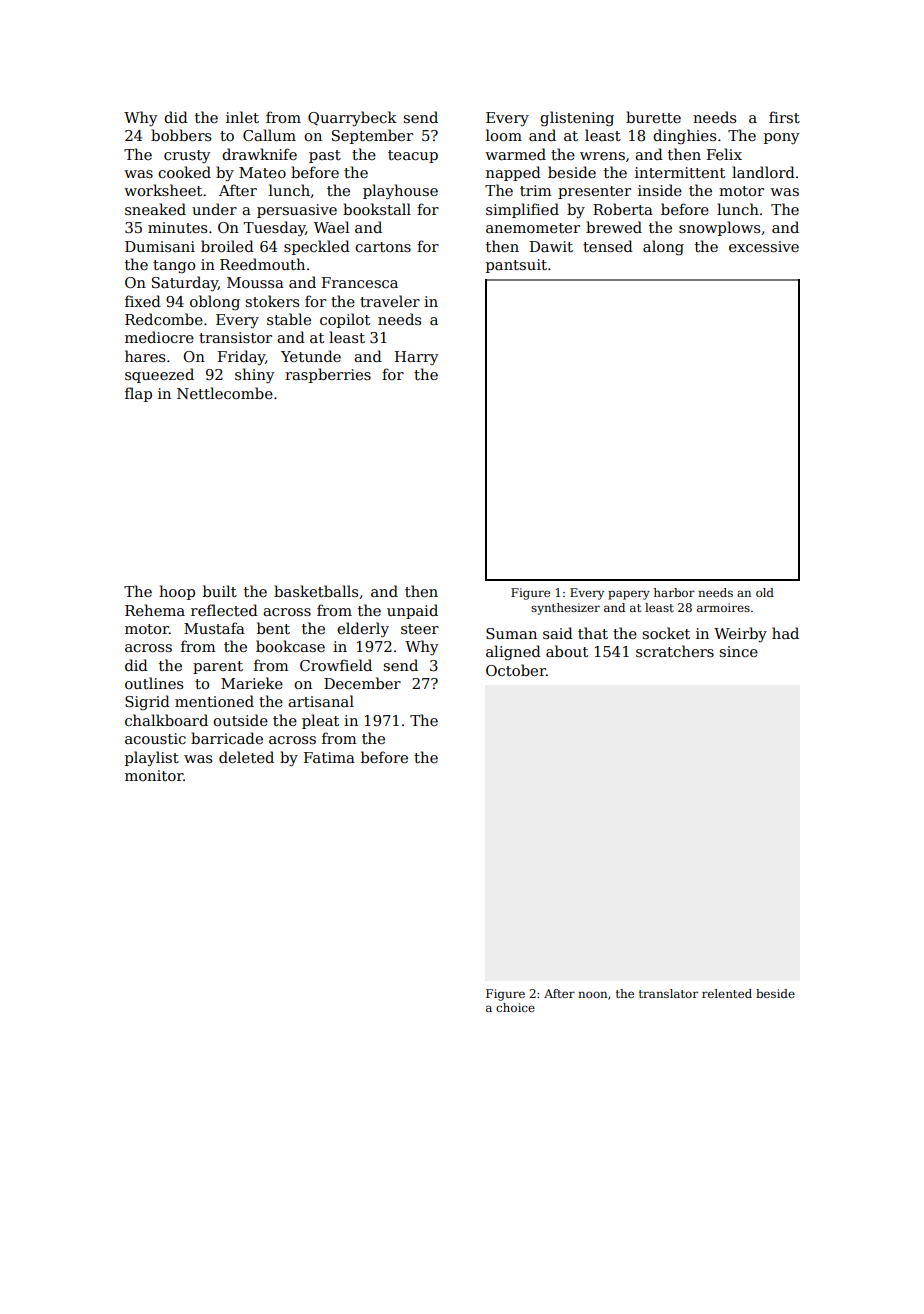  What do you see at coordinates (738, 651) in the screenshot?
I see `since` at bounding box center [738, 651].
